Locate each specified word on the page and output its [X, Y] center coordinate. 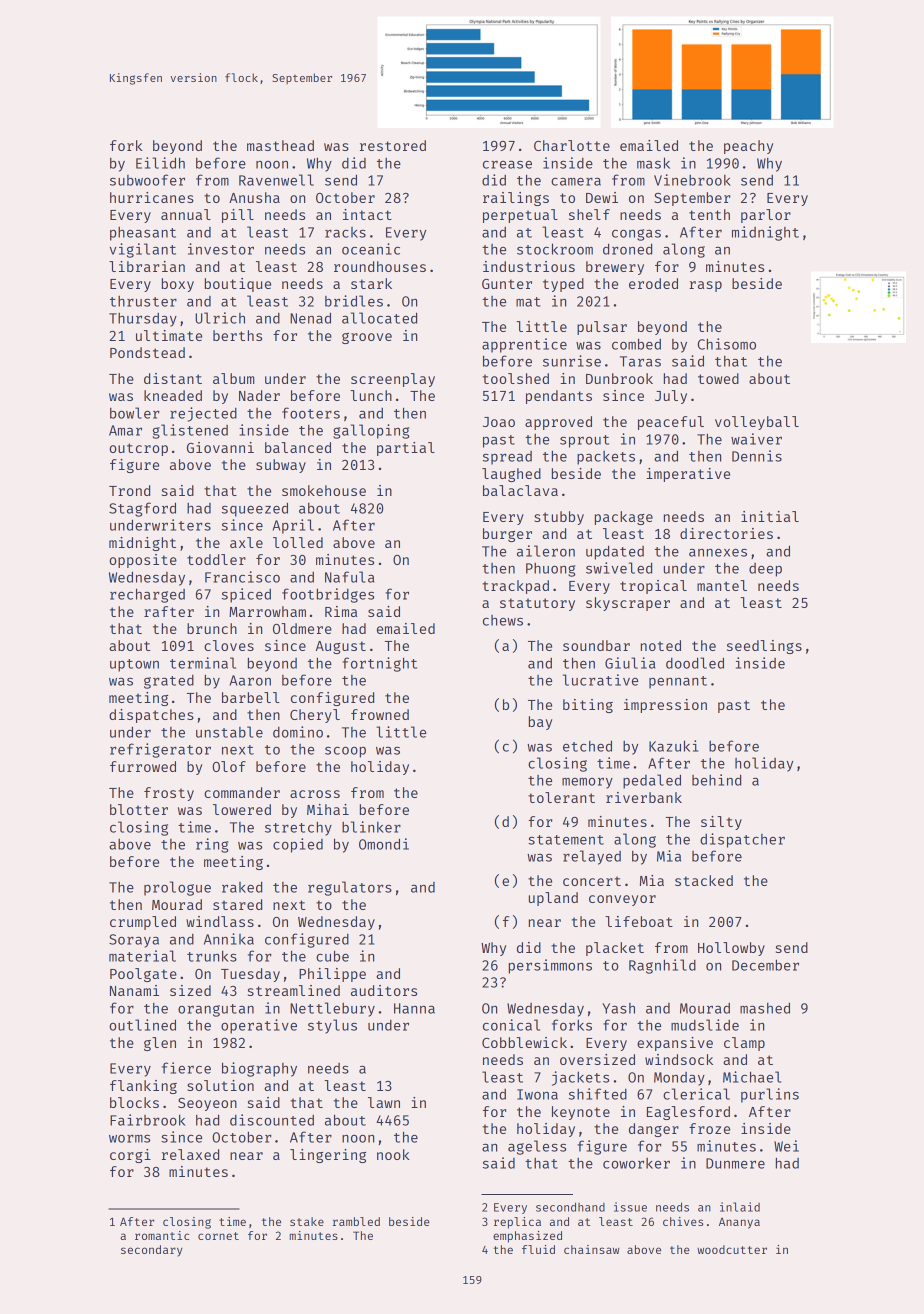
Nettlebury [332, 1009]
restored [393, 145]
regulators [350, 888]
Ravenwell [276, 180]
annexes [718, 553]
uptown [134, 665]
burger [507, 535]
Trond [129, 490]
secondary [152, 1251]
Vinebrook [692, 180]
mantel [722, 585]
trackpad [516, 587]
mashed [765, 1008]
